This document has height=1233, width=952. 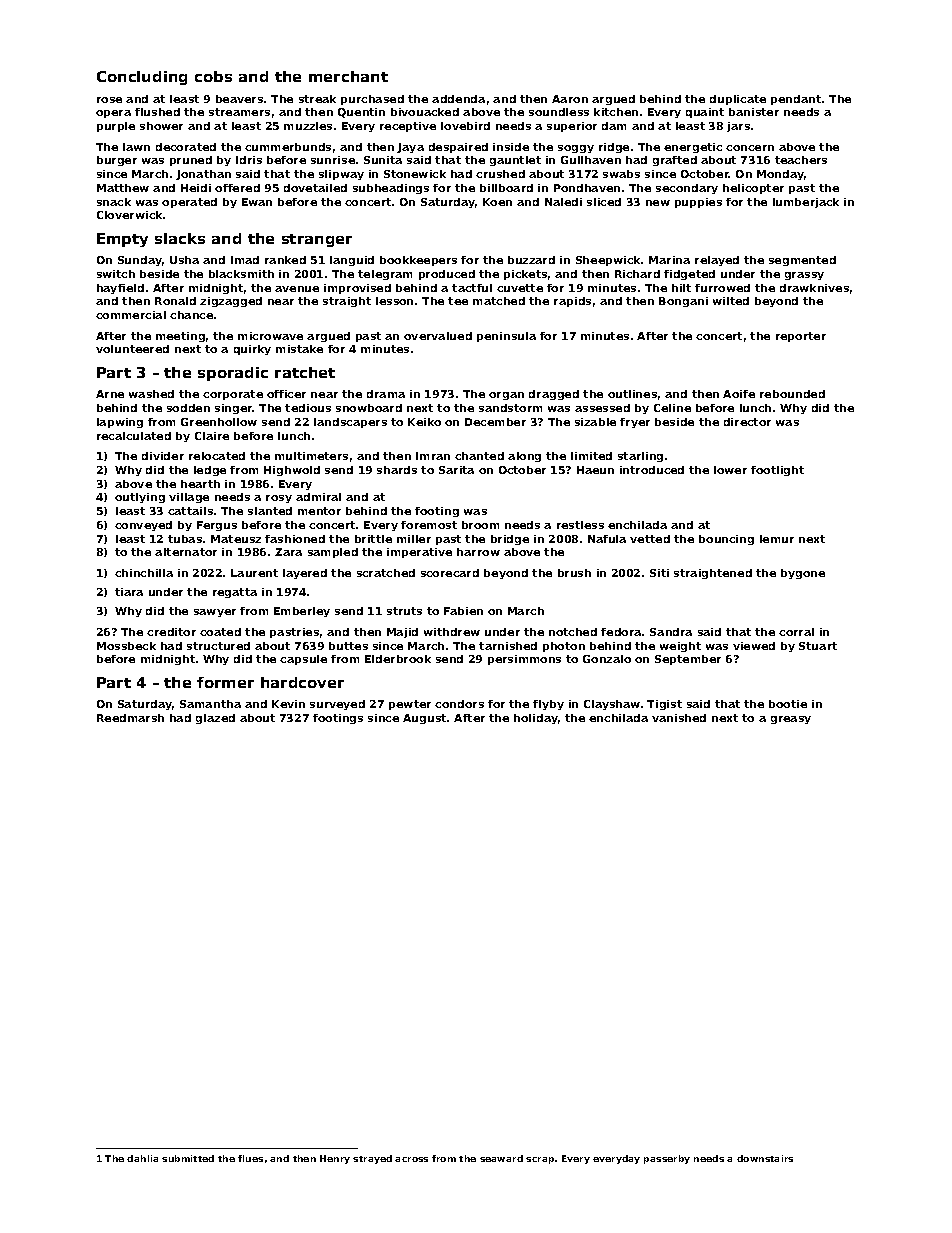 I want to click on Sandra, so click(x=671, y=632).
